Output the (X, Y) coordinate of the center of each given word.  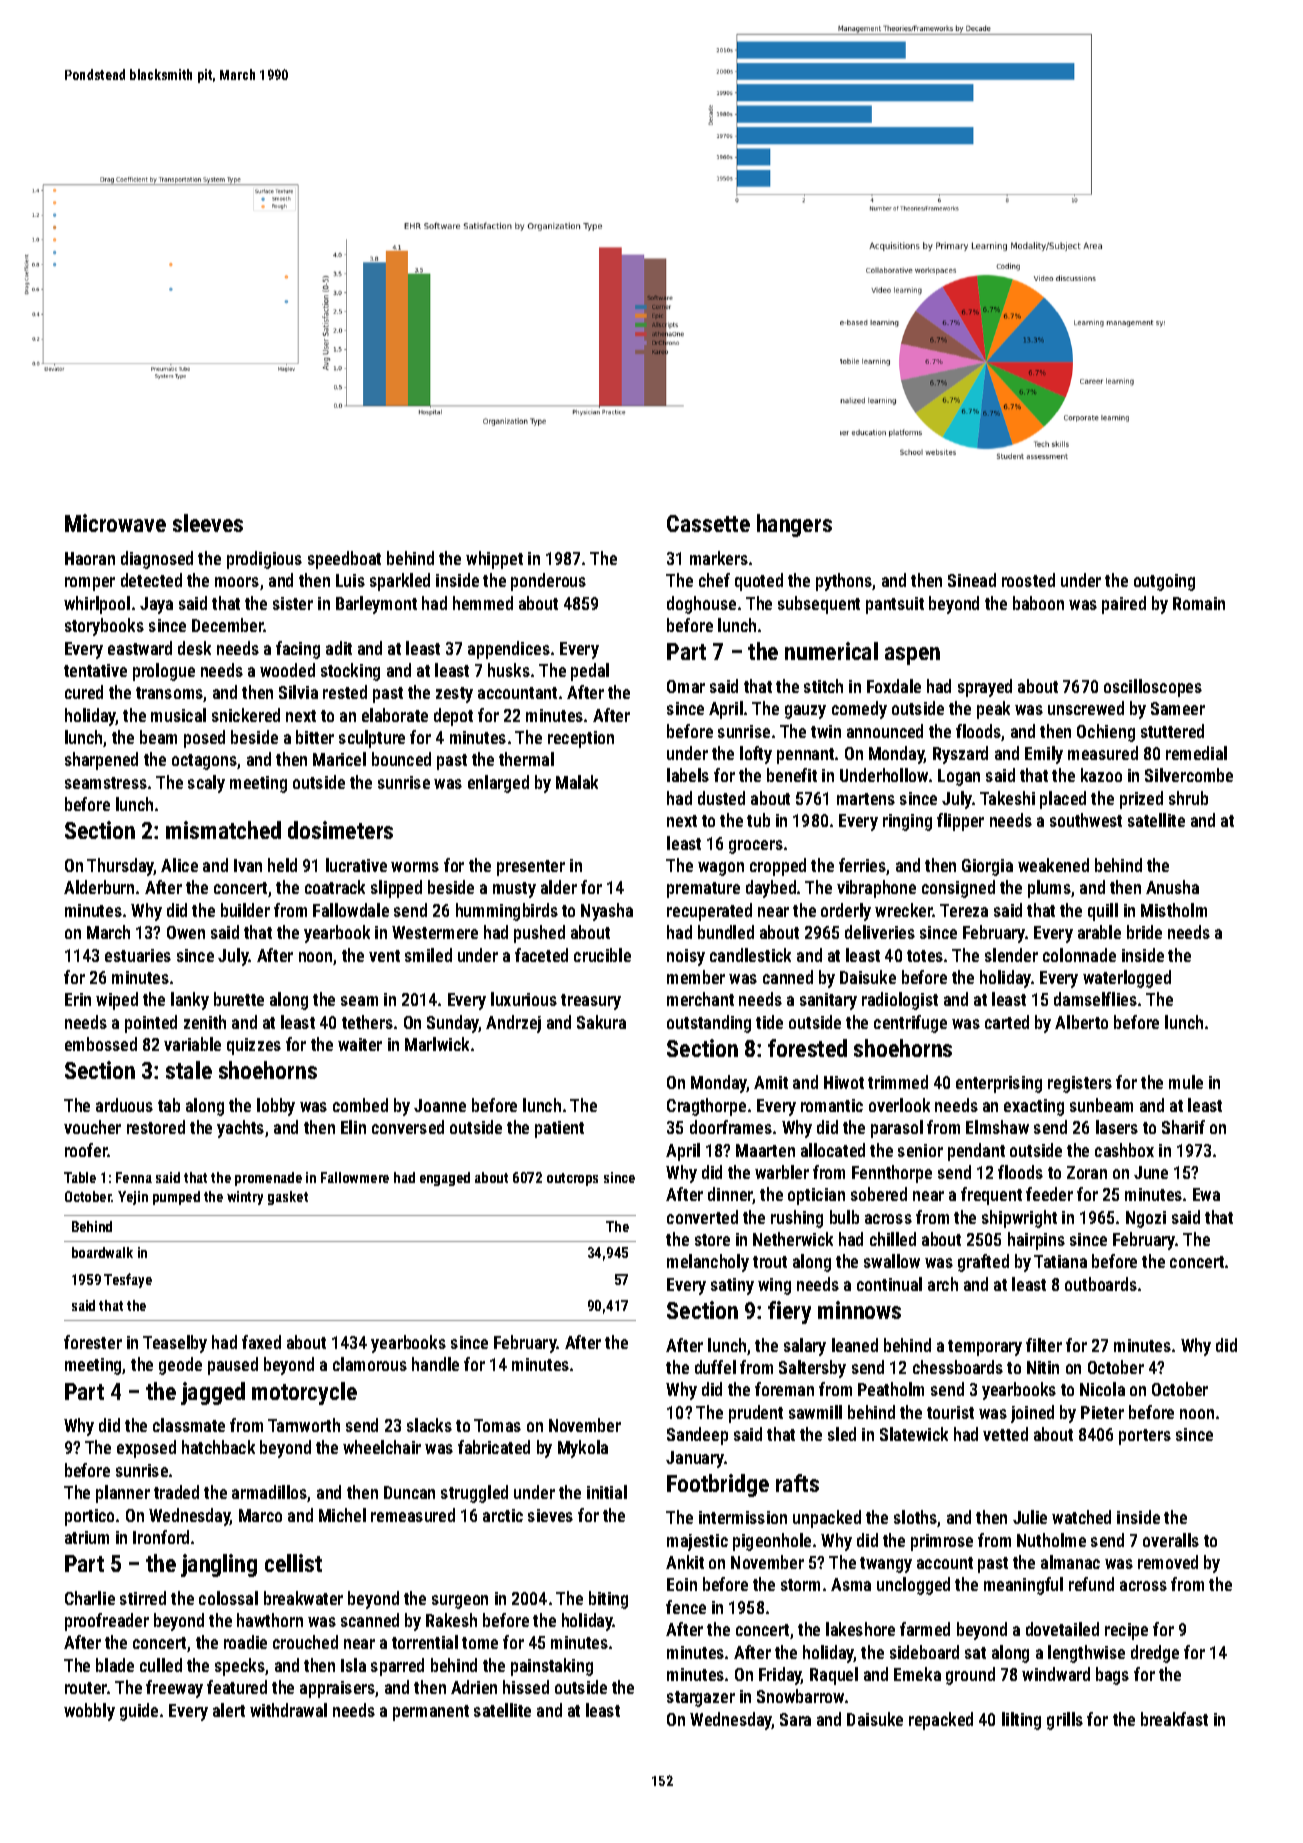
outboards (1101, 1284)
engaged (445, 1179)
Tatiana (1060, 1261)
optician (816, 1196)
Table (80, 1177)
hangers (794, 525)
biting (608, 1600)
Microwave (115, 523)
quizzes (254, 1046)
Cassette (708, 523)
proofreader (107, 1622)
